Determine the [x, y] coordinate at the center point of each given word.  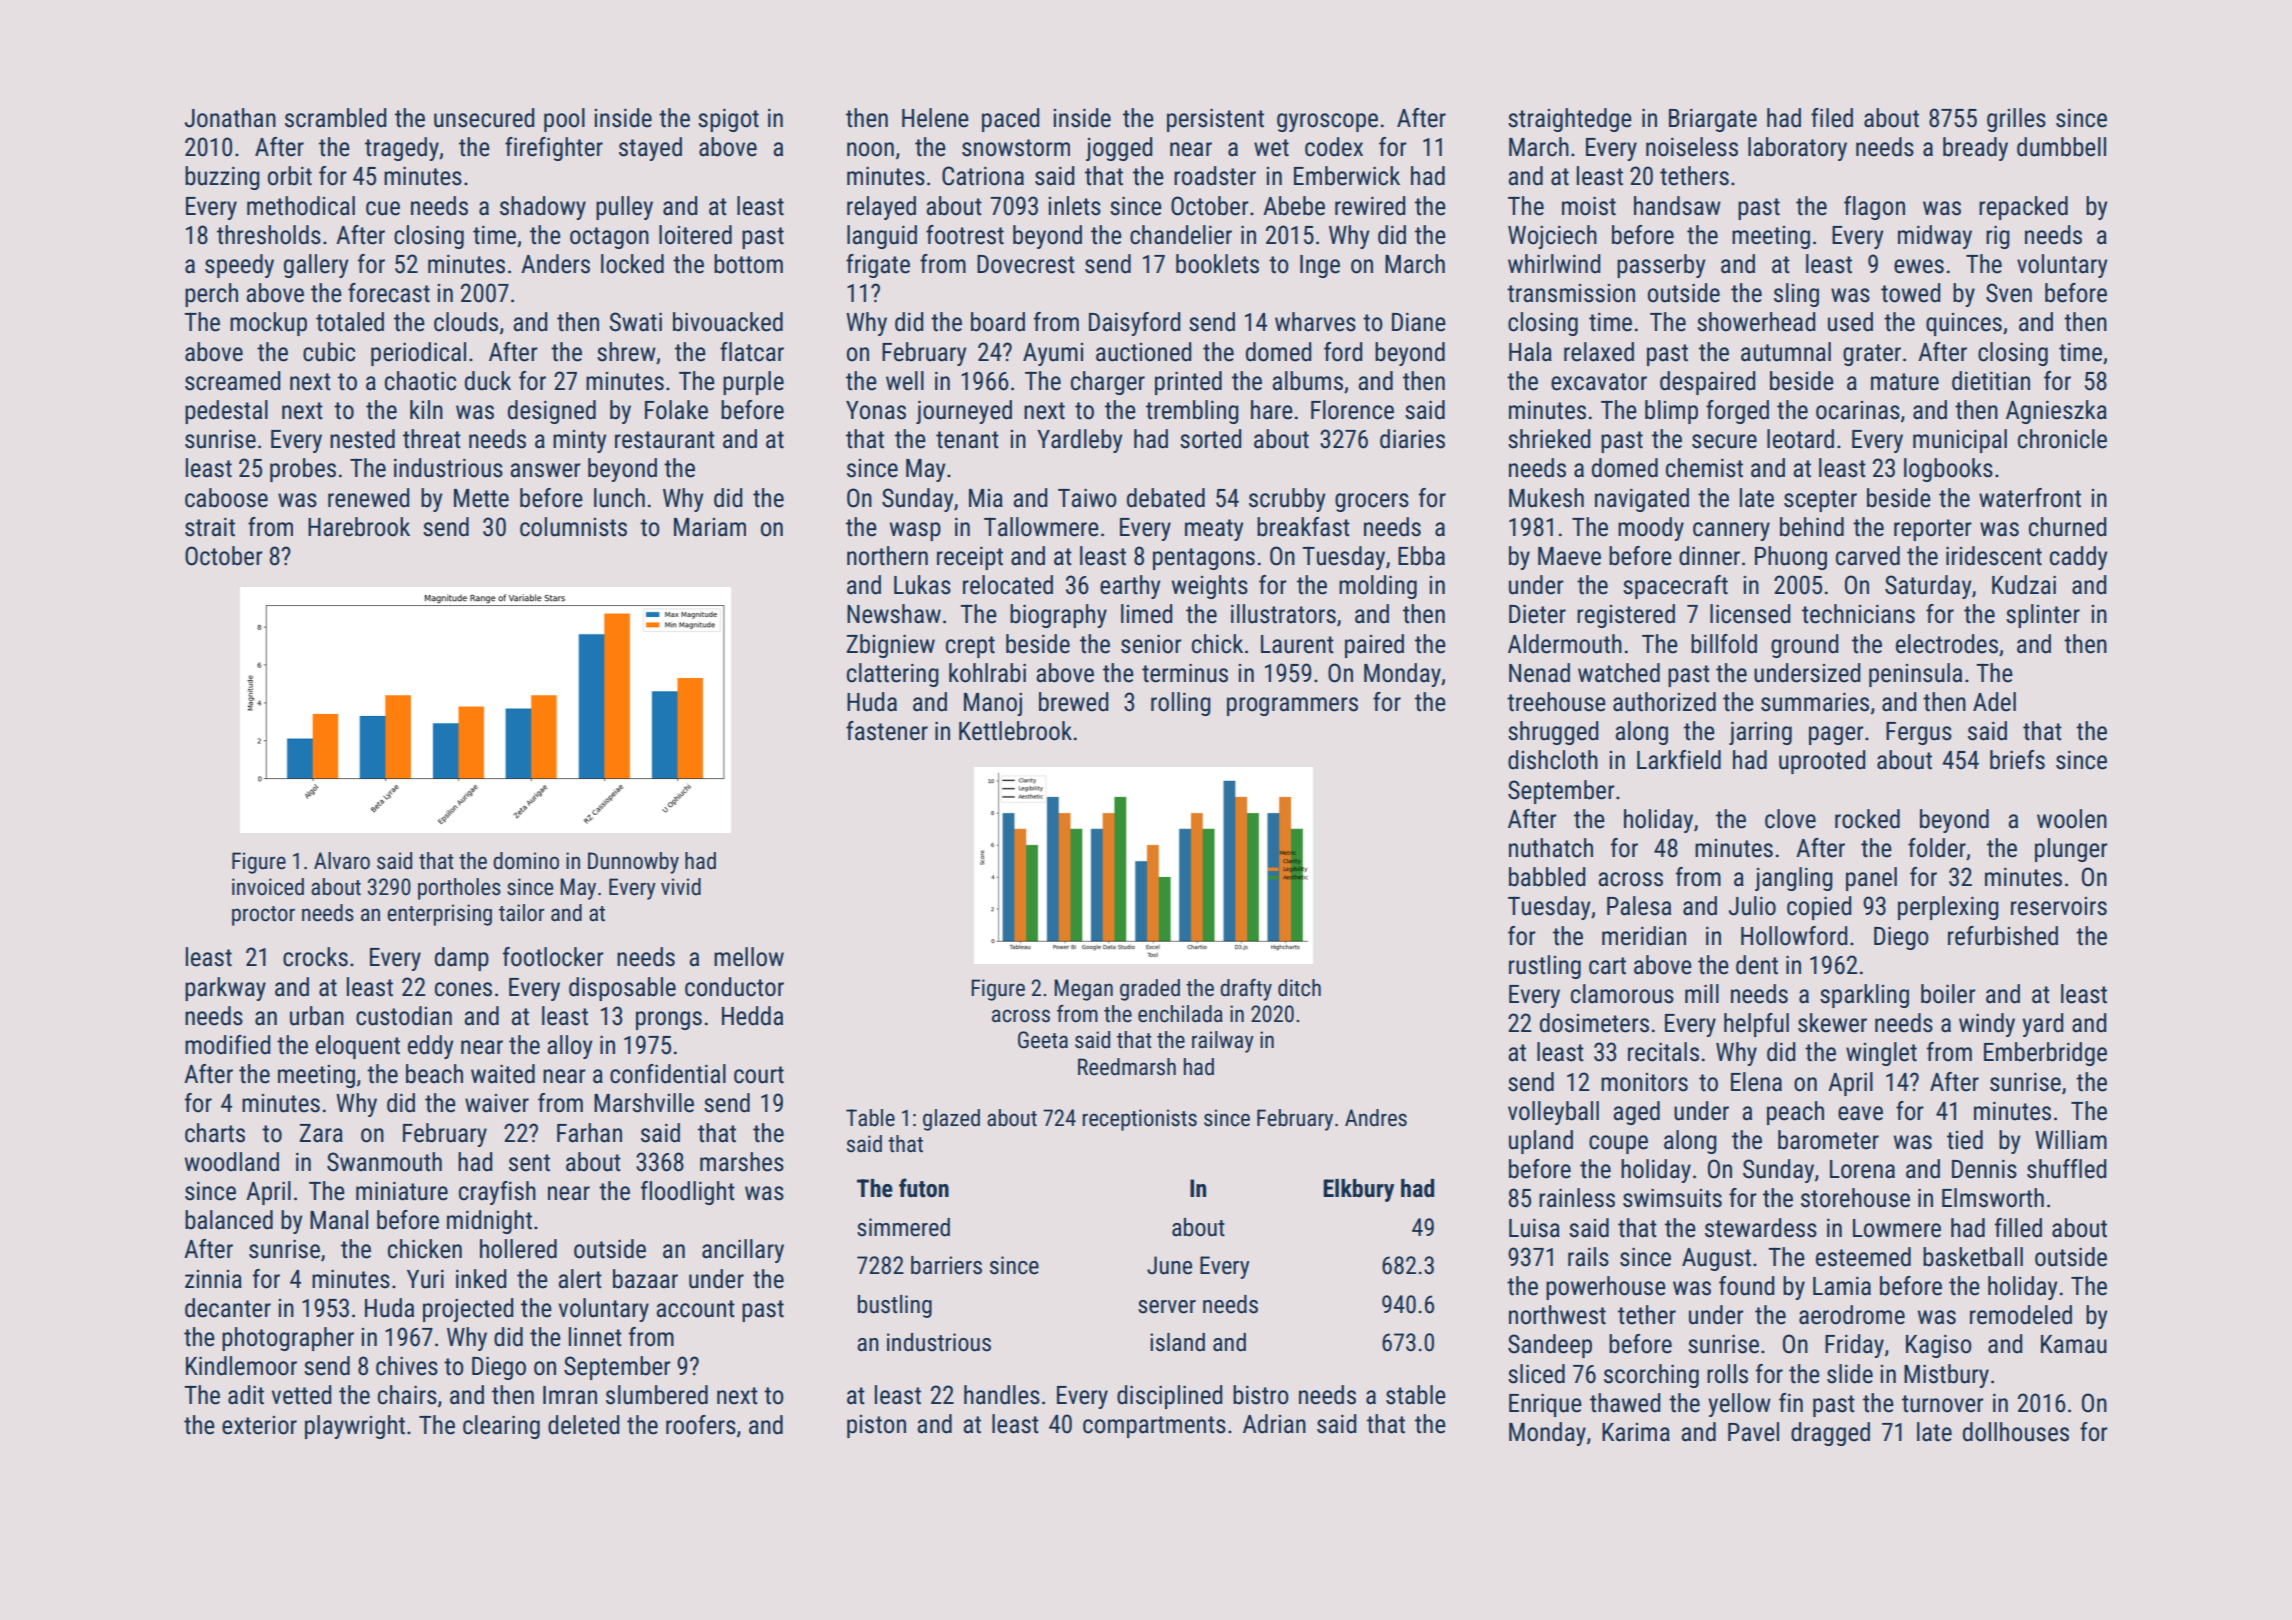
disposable [622, 989]
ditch [1299, 988]
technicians [1858, 614]
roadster [1215, 176]
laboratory [1797, 149]
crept [970, 647]
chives [407, 1366]
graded [1150, 990]
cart [1607, 966]
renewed [369, 498]
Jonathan [230, 118]
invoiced [268, 887]
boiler [1948, 994]
